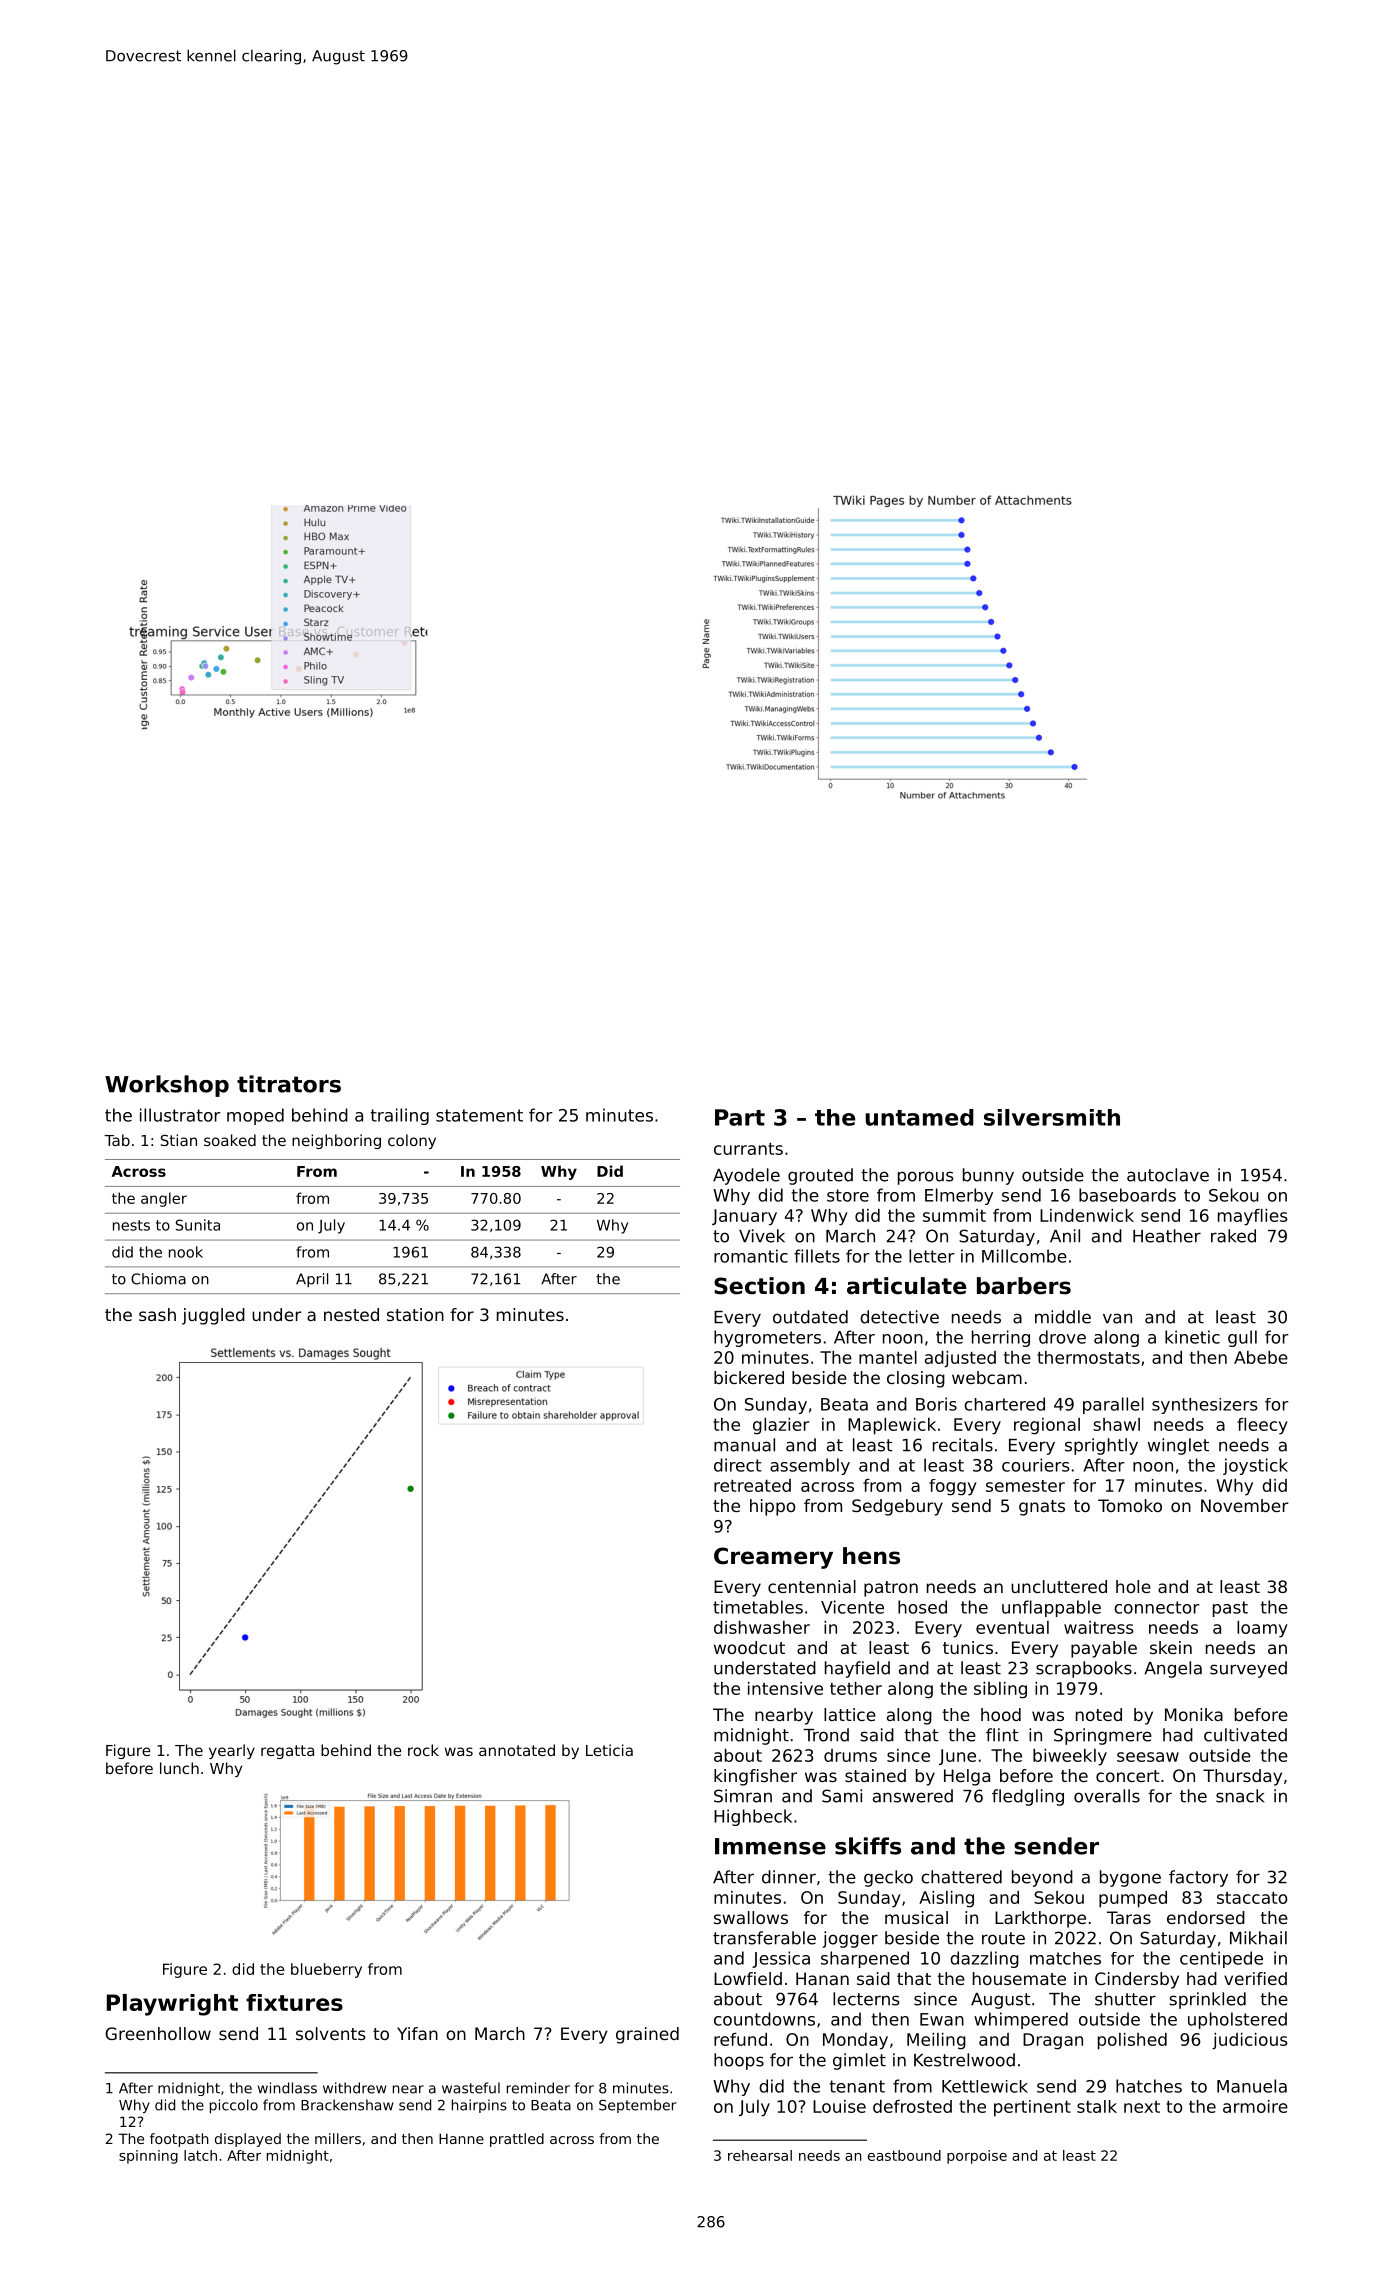 This screenshot has width=1393, height=2294. What do you see at coordinates (1255, 2106) in the screenshot?
I see `armoire` at bounding box center [1255, 2106].
